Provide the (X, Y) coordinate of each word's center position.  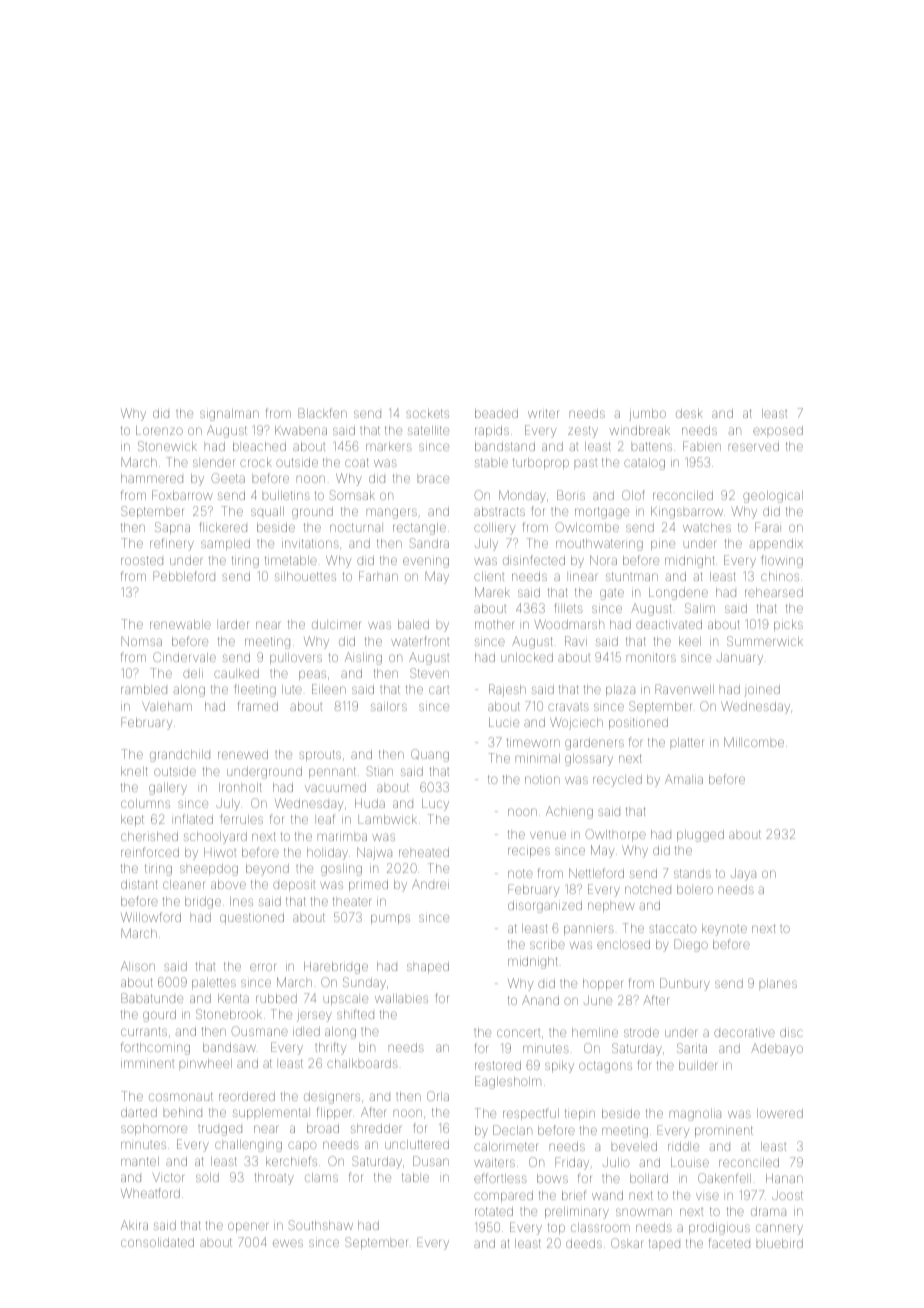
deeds (584, 1243)
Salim (700, 608)
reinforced (150, 852)
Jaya (743, 875)
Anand (540, 1000)
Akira (134, 1225)
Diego (691, 945)
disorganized (545, 907)
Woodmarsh (569, 624)
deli (193, 673)
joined (762, 690)
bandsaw (229, 1047)
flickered (223, 527)
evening (426, 562)
